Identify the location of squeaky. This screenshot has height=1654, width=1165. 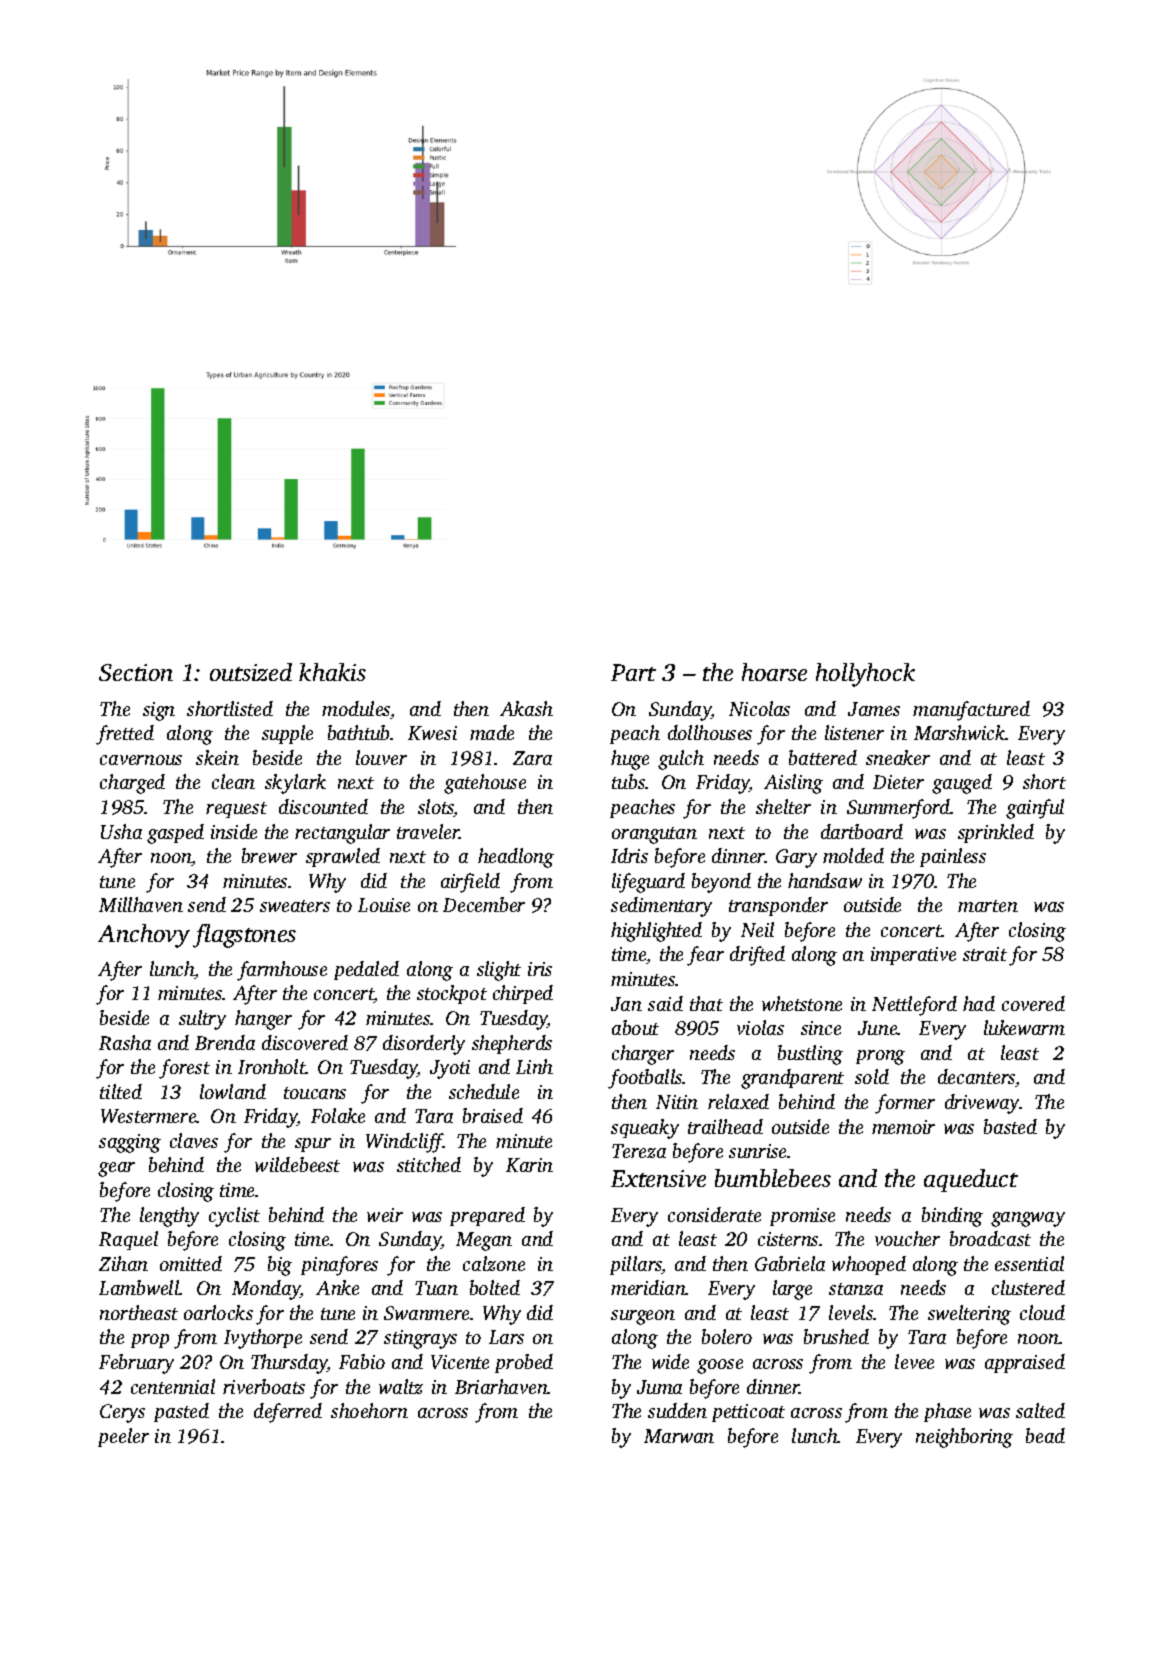
(645, 1129).
